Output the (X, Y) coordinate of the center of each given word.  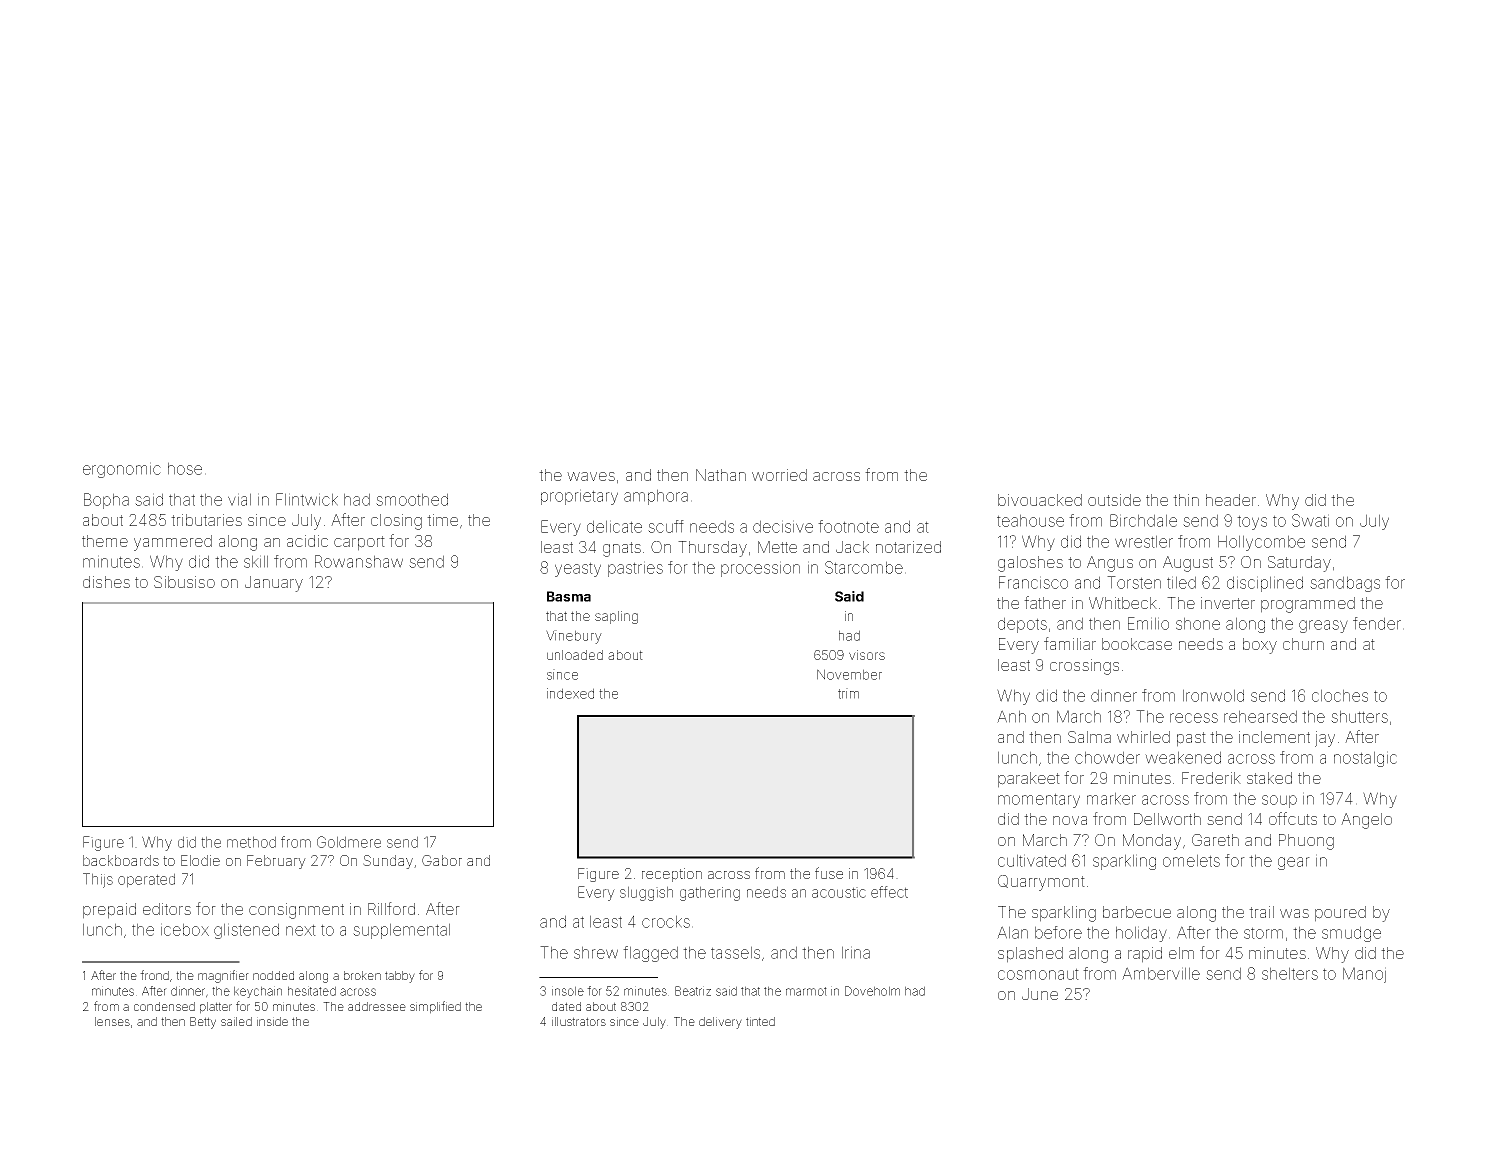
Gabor (442, 860)
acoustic (839, 892)
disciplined (1265, 584)
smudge (1351, 934)
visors (867, 655)
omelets (1191, 860)
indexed (570, 693)
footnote (848, 526)
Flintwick (307, 499)
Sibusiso (184, 582)
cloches (1340, 695)
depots (1022, 625)
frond (154, 975)
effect (889, 892)
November (849, 674)
